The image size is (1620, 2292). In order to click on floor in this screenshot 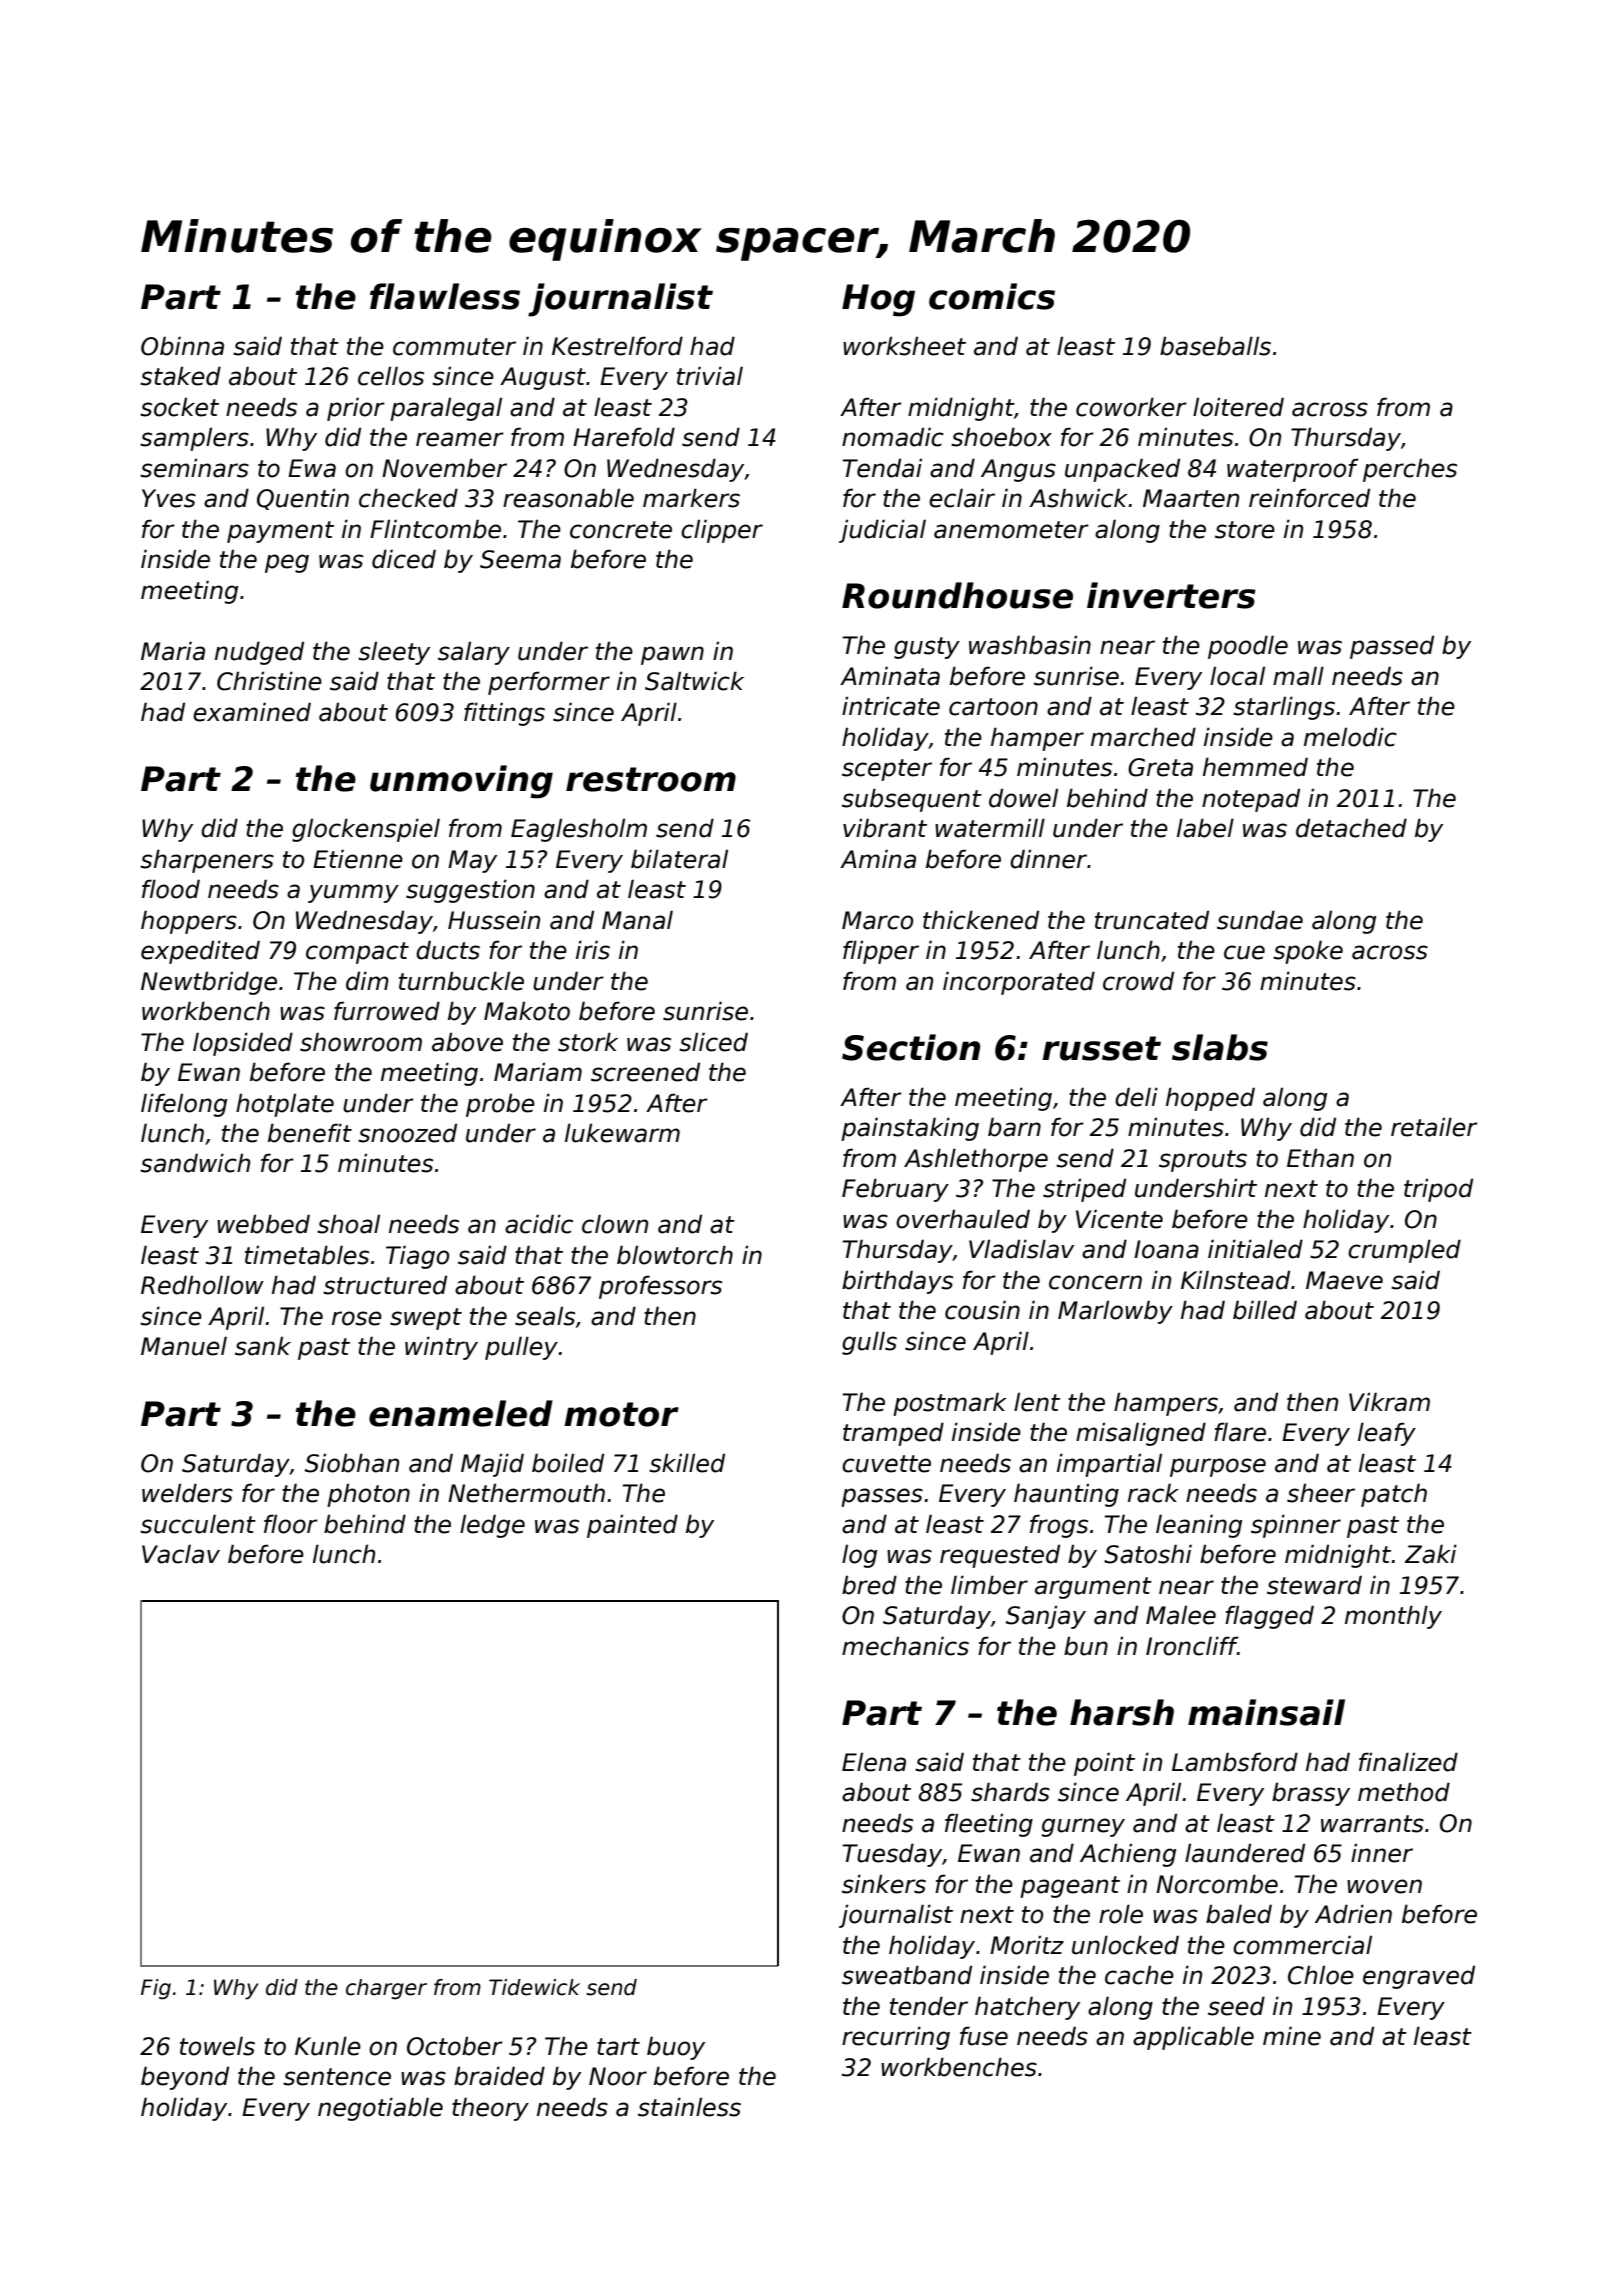, I will do `click(291, 1524)`.
